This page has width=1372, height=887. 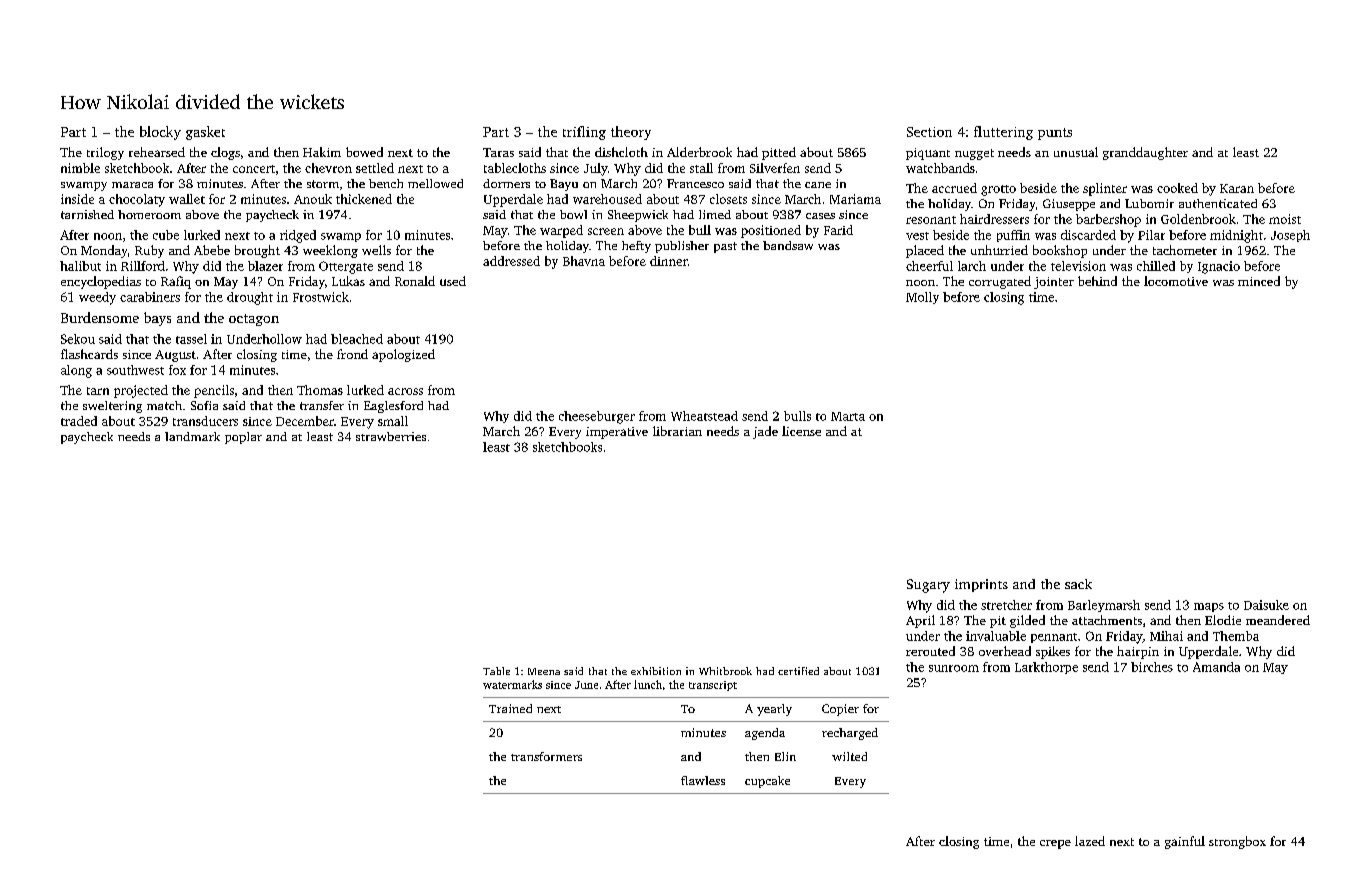 I want to click on blocky, so click(x=160, y=133).
